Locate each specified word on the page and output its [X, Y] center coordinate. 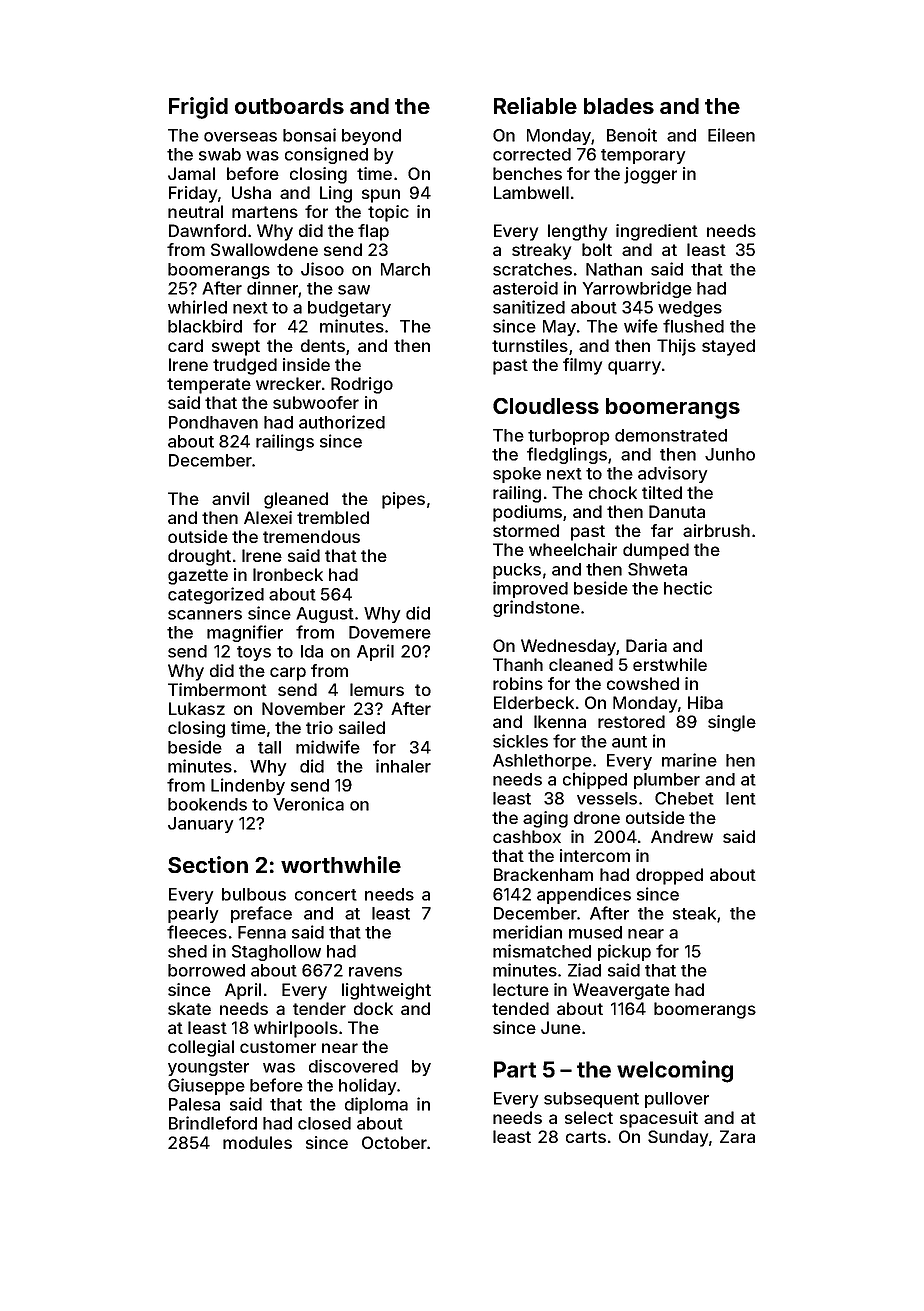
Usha [251, 192]
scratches [532, 269]
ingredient [657, 232]
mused [595, 932]
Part [515, 1069]
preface [261, 914]
